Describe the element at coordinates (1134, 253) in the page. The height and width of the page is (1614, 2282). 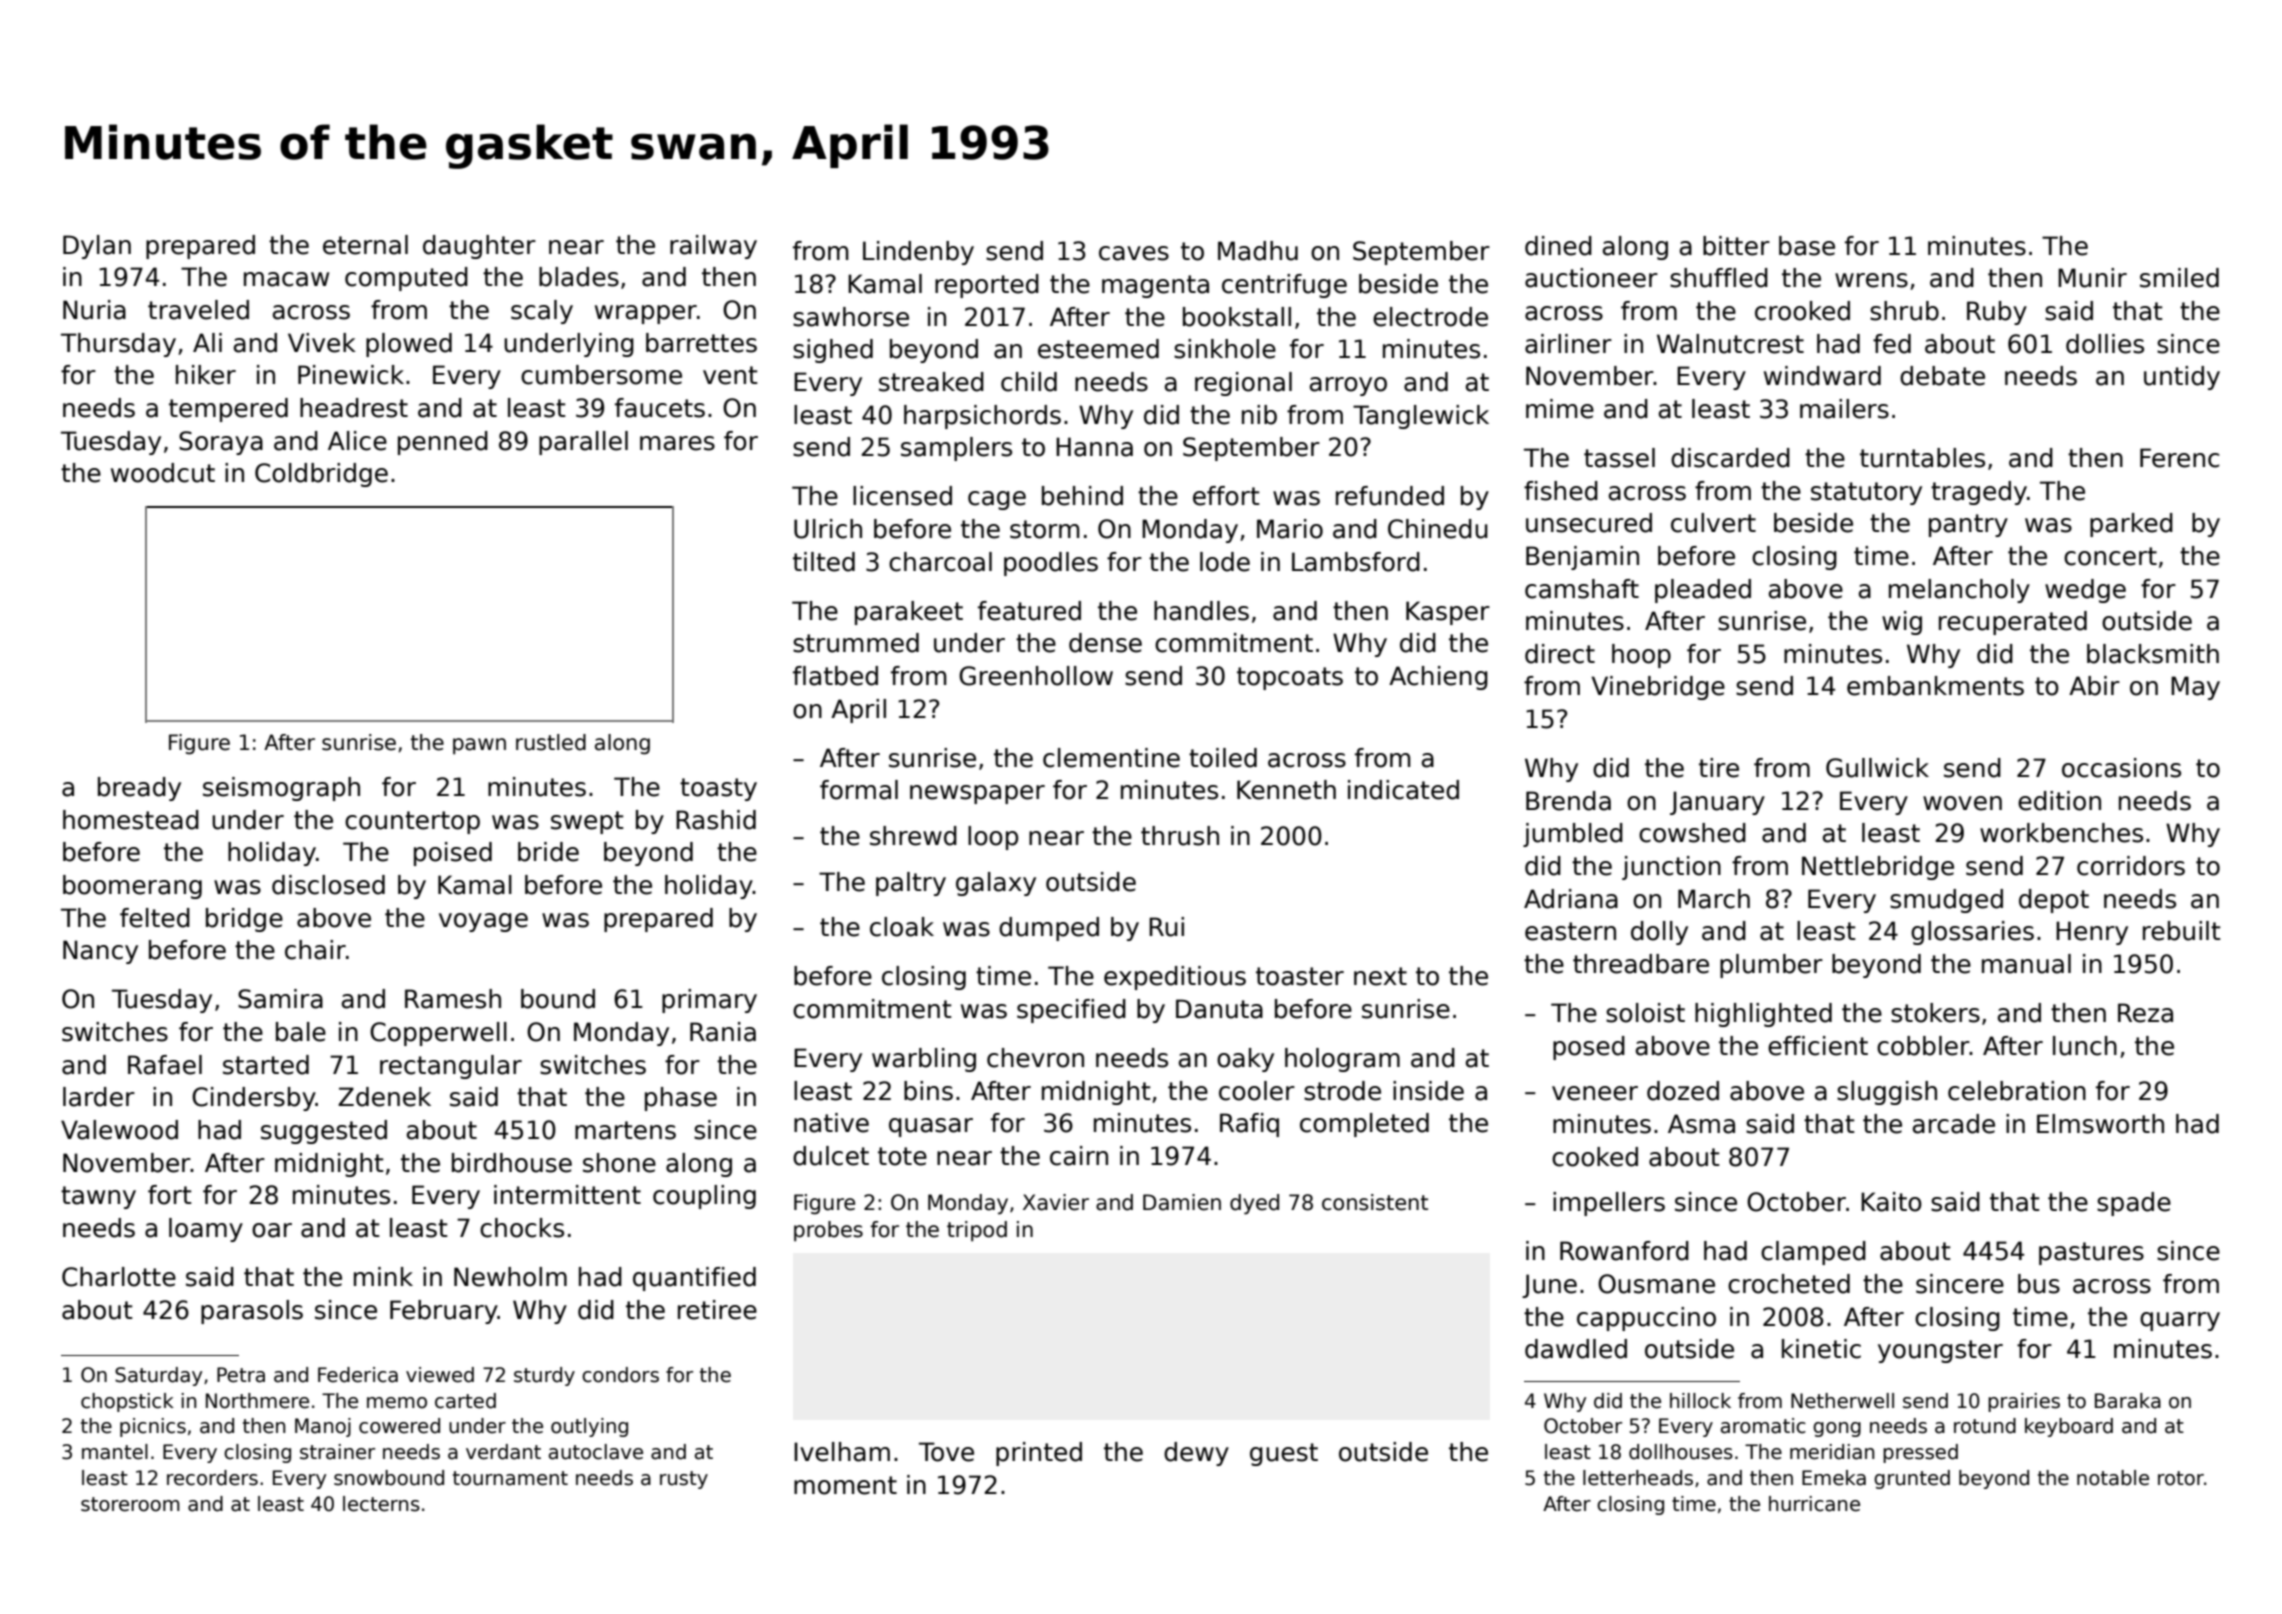
I see `caves` at that location.
